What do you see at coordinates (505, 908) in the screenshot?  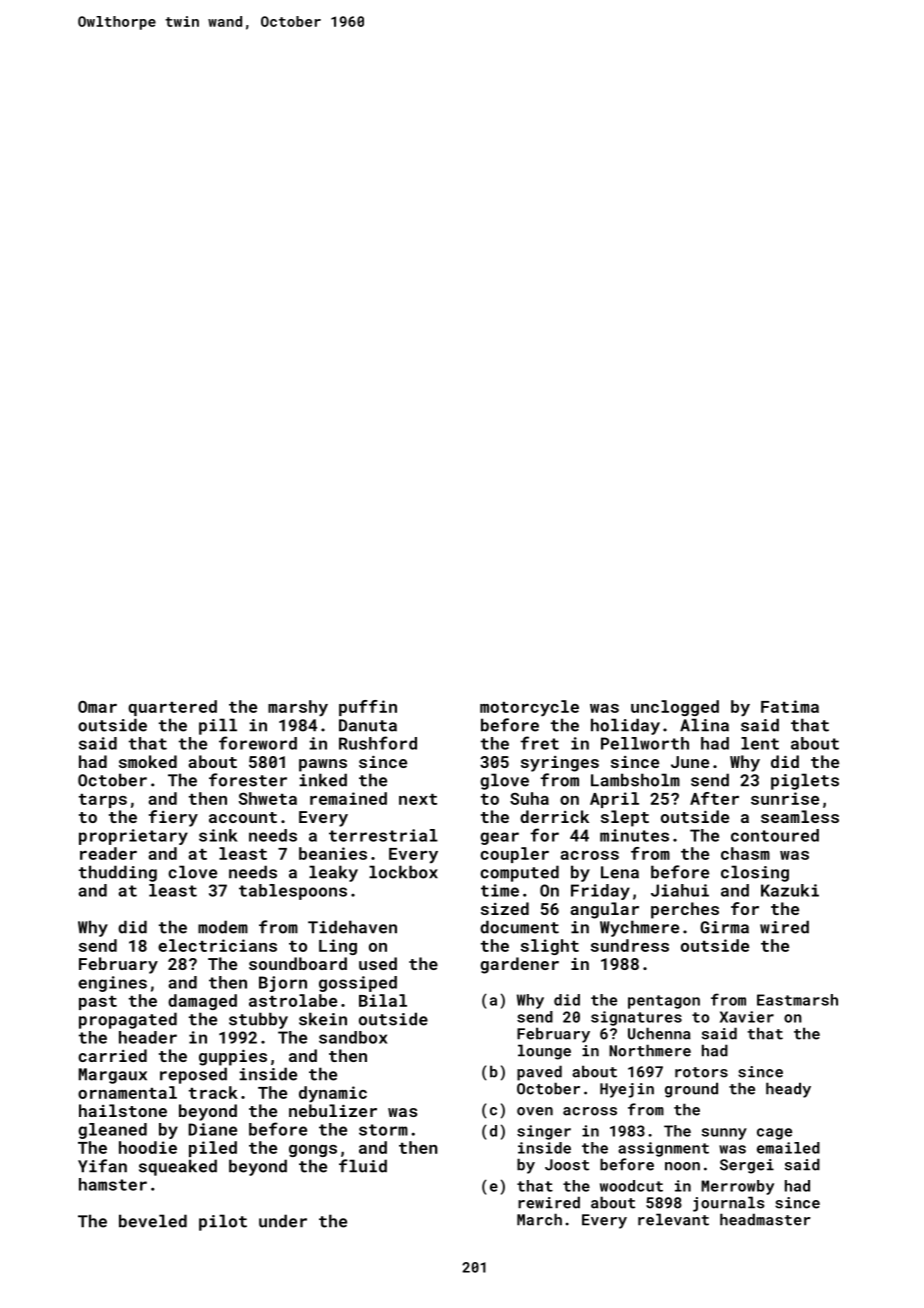 I see `sized` at bounding box center [505, 908].
